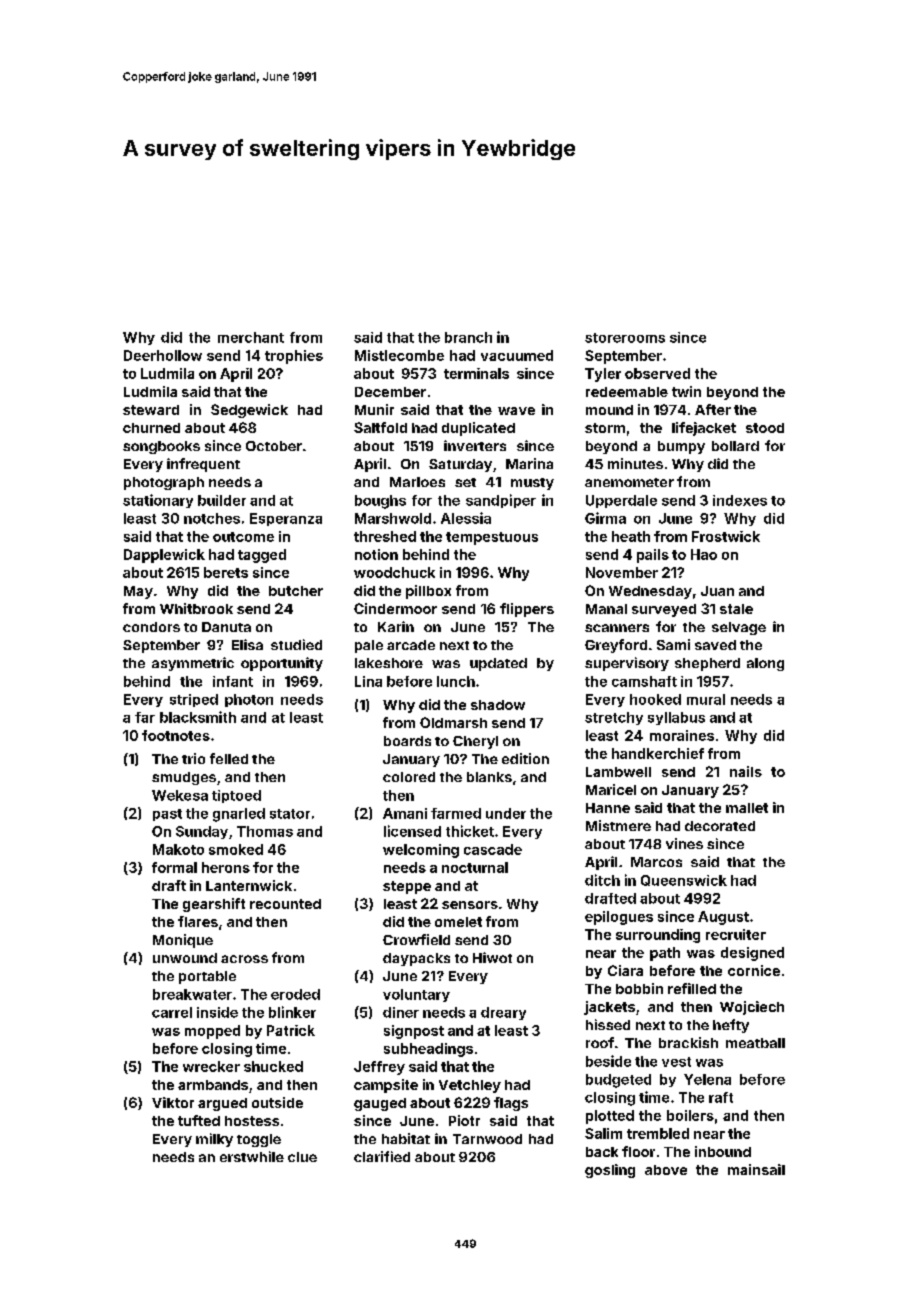 This screenshot has height=1316, width=908. Describe the element at coordinates (655, 699) in the screenshot. I see `hooked` at that location.
